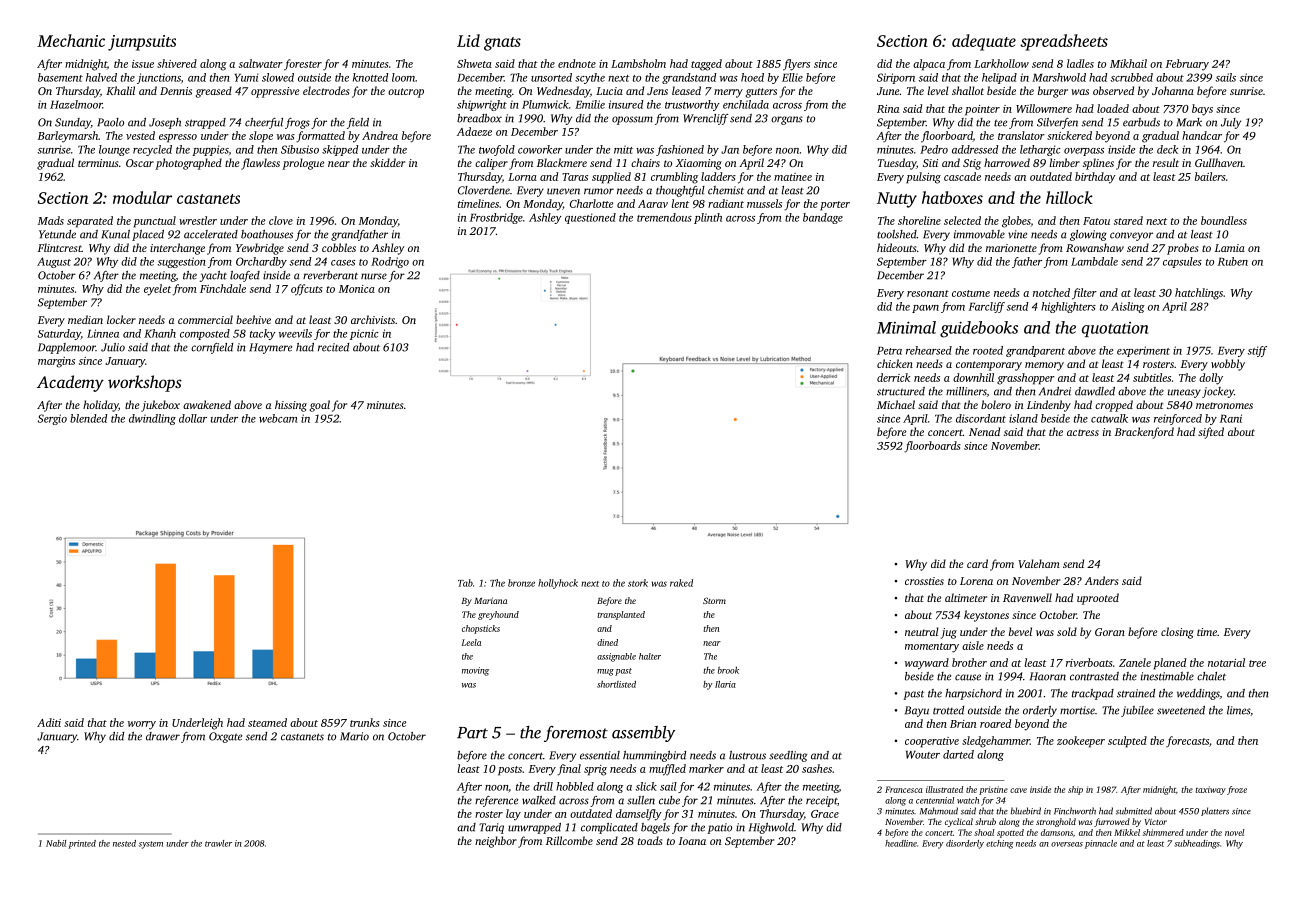 The image size is (1308, 924). I want to click on Farcliff, so click(987, 307).
